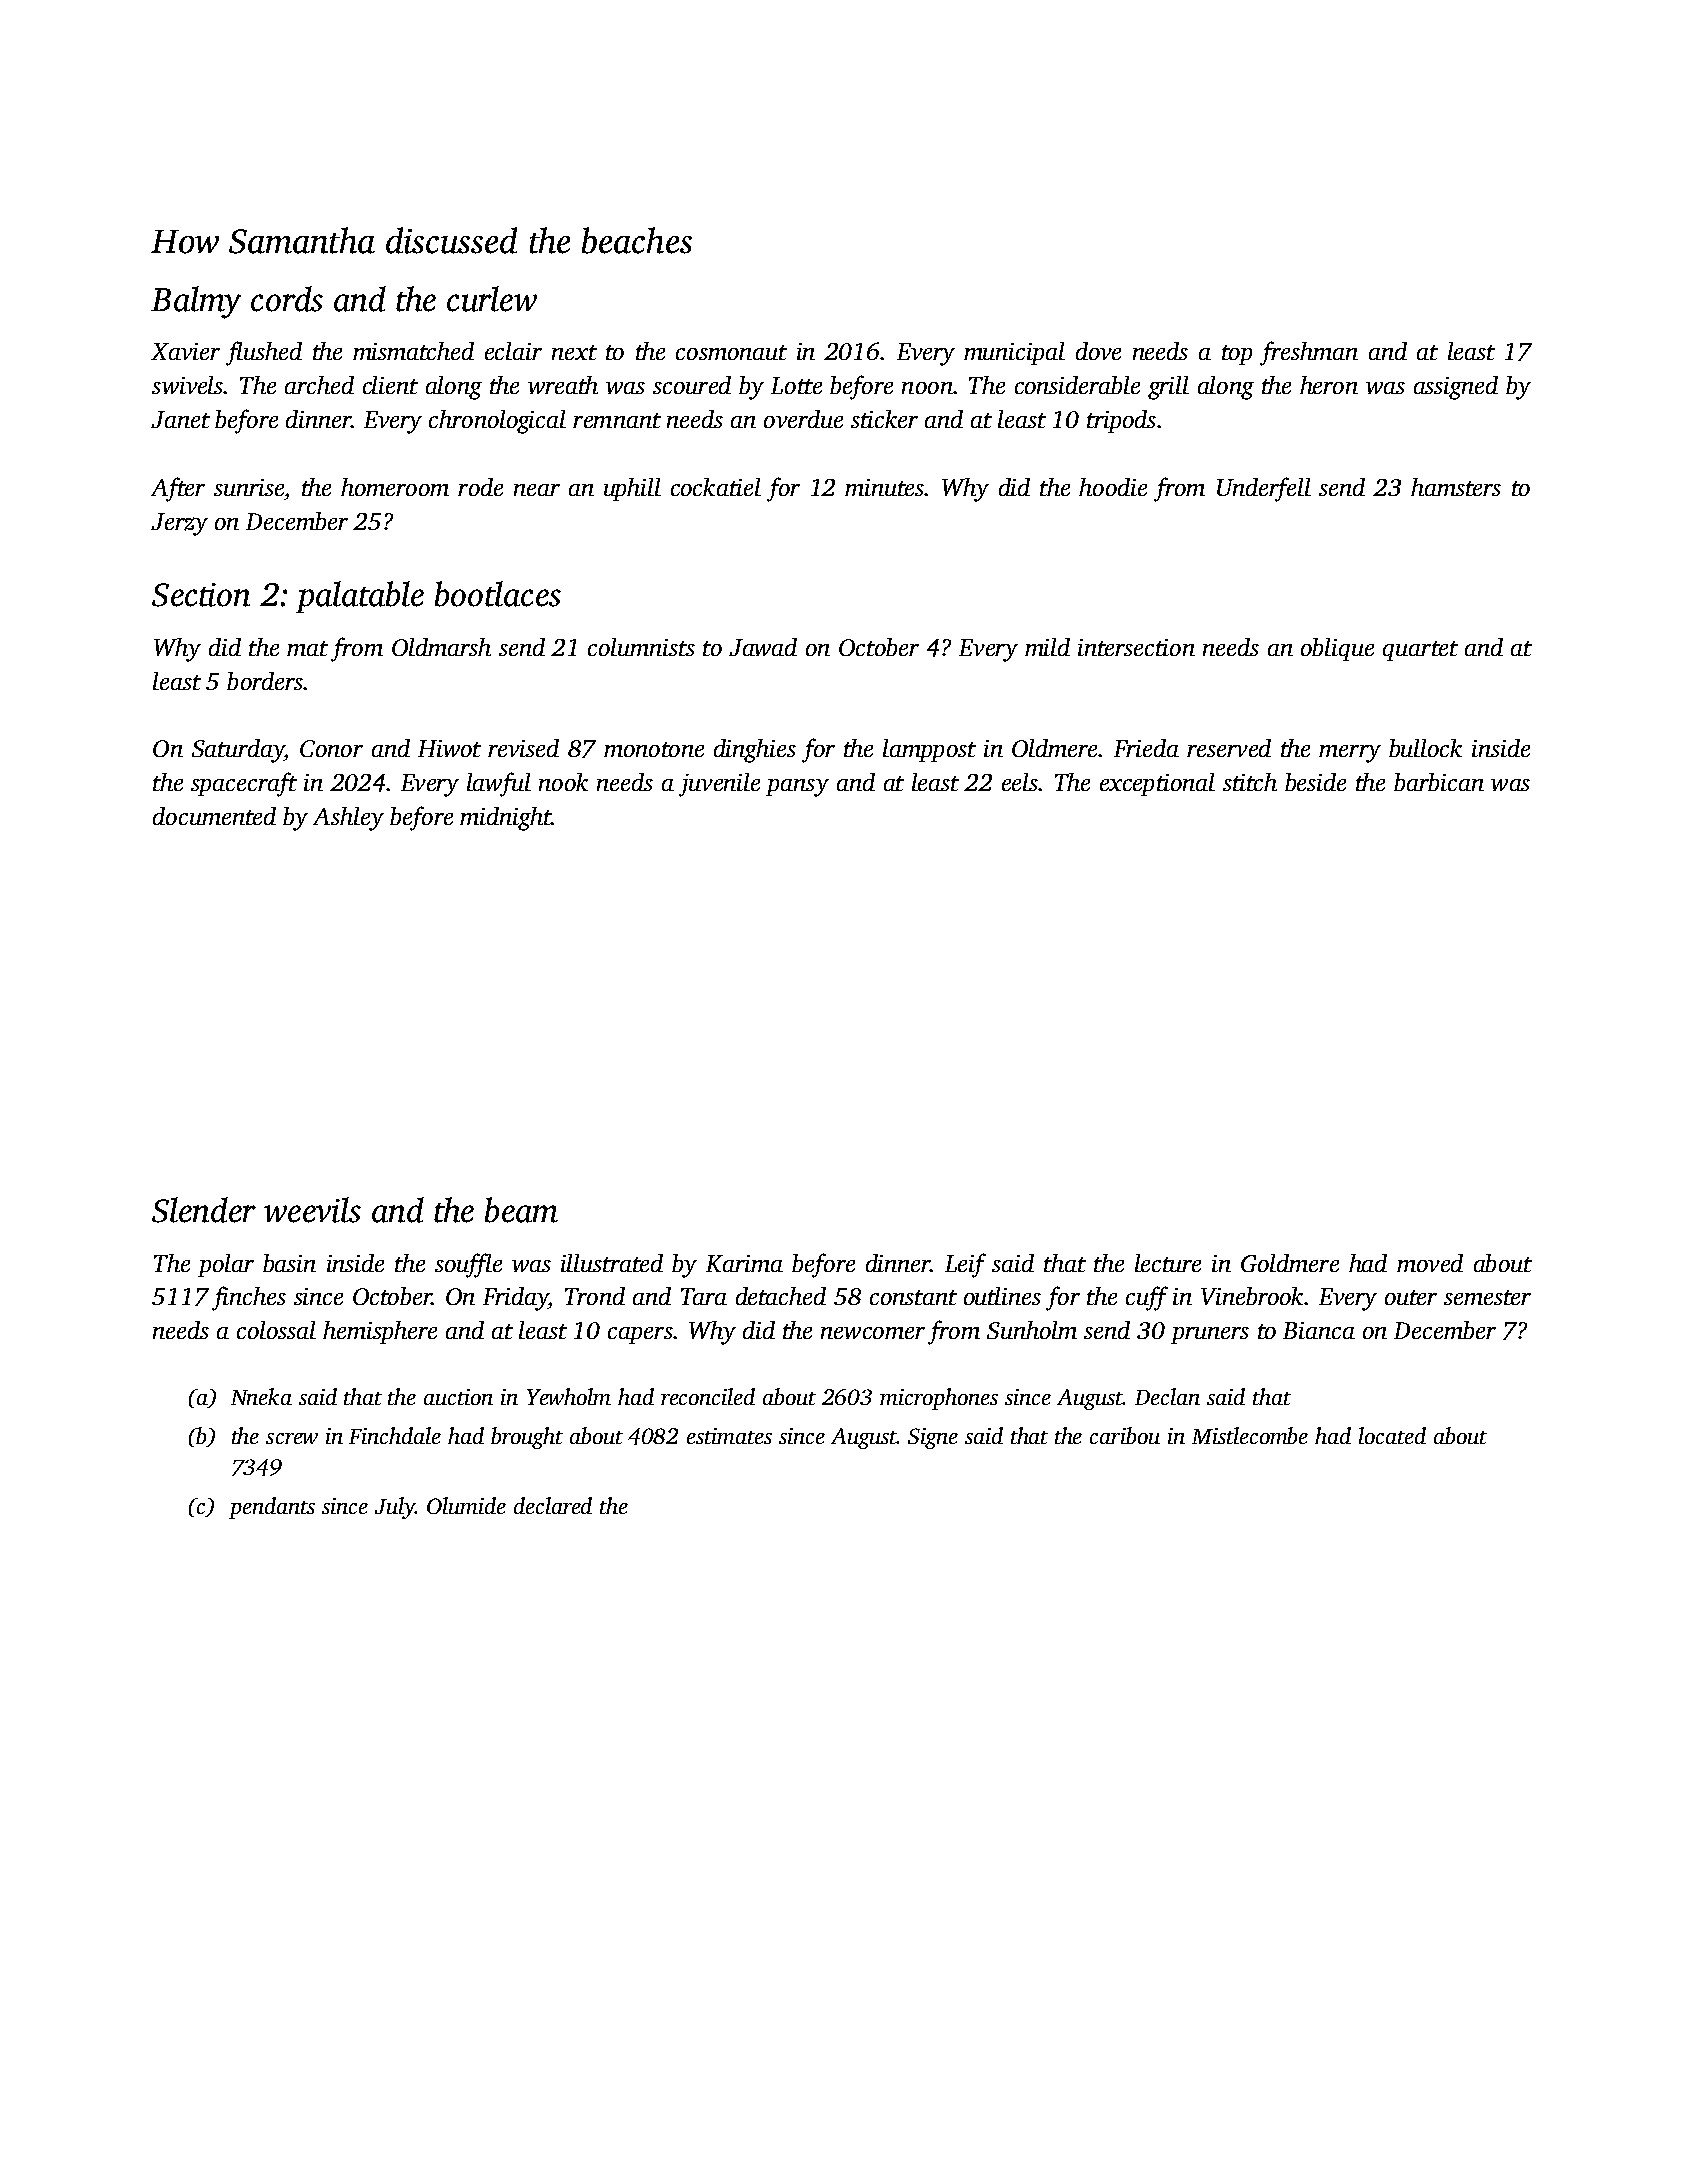 The width and height of the screenshot is (1683, 2178). I want to click on juvenile, so click(719, 785).
